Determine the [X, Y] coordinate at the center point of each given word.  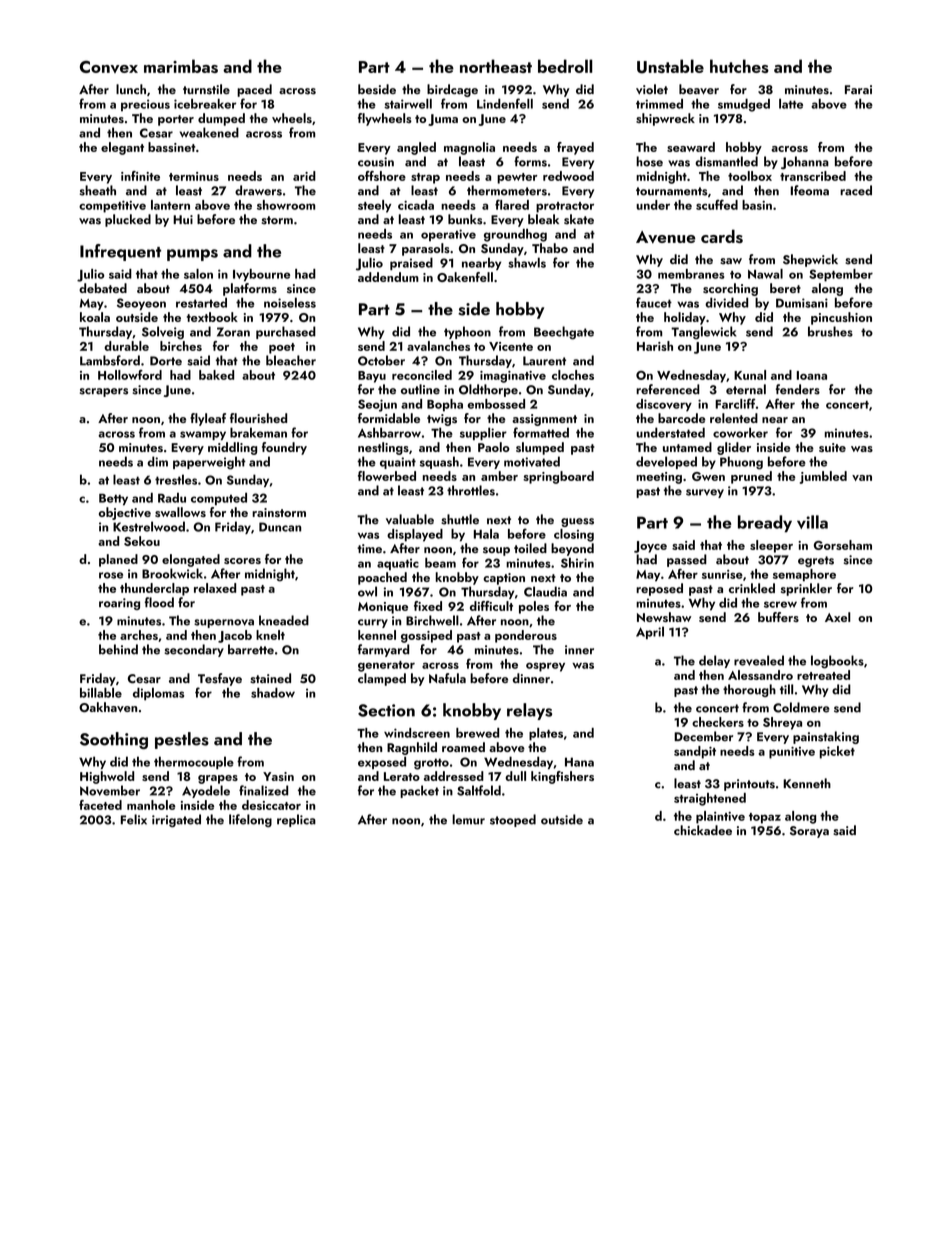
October [381, 360]
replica [296, 820]
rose [111, 575]
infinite [140, 176]
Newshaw [664, 617]
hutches [739, 66]
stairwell [408, 103]
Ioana [812, 375]
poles [534, 607]
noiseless [290, 302]
